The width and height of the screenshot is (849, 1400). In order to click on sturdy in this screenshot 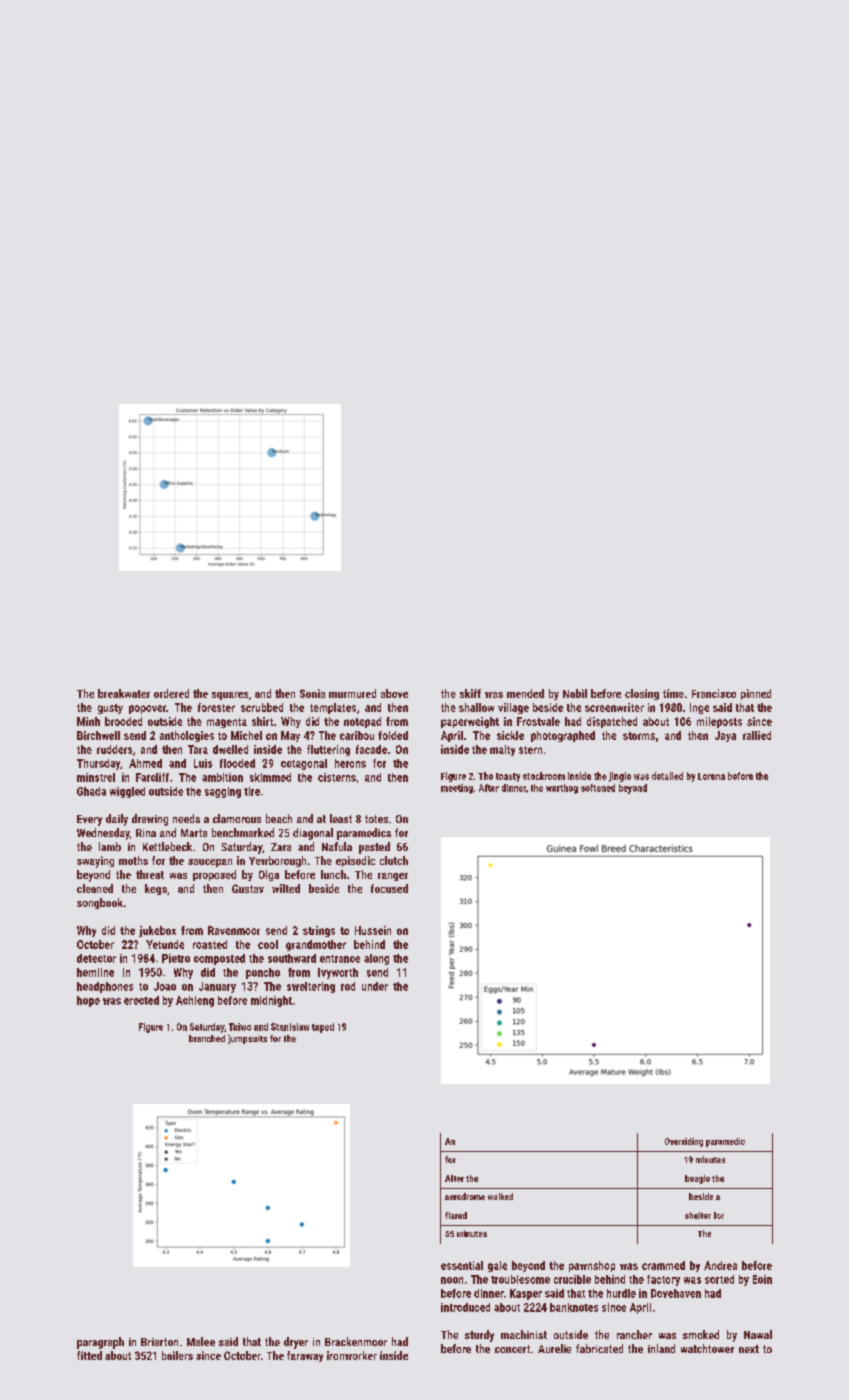, I will do `click(479, 1336)`.
